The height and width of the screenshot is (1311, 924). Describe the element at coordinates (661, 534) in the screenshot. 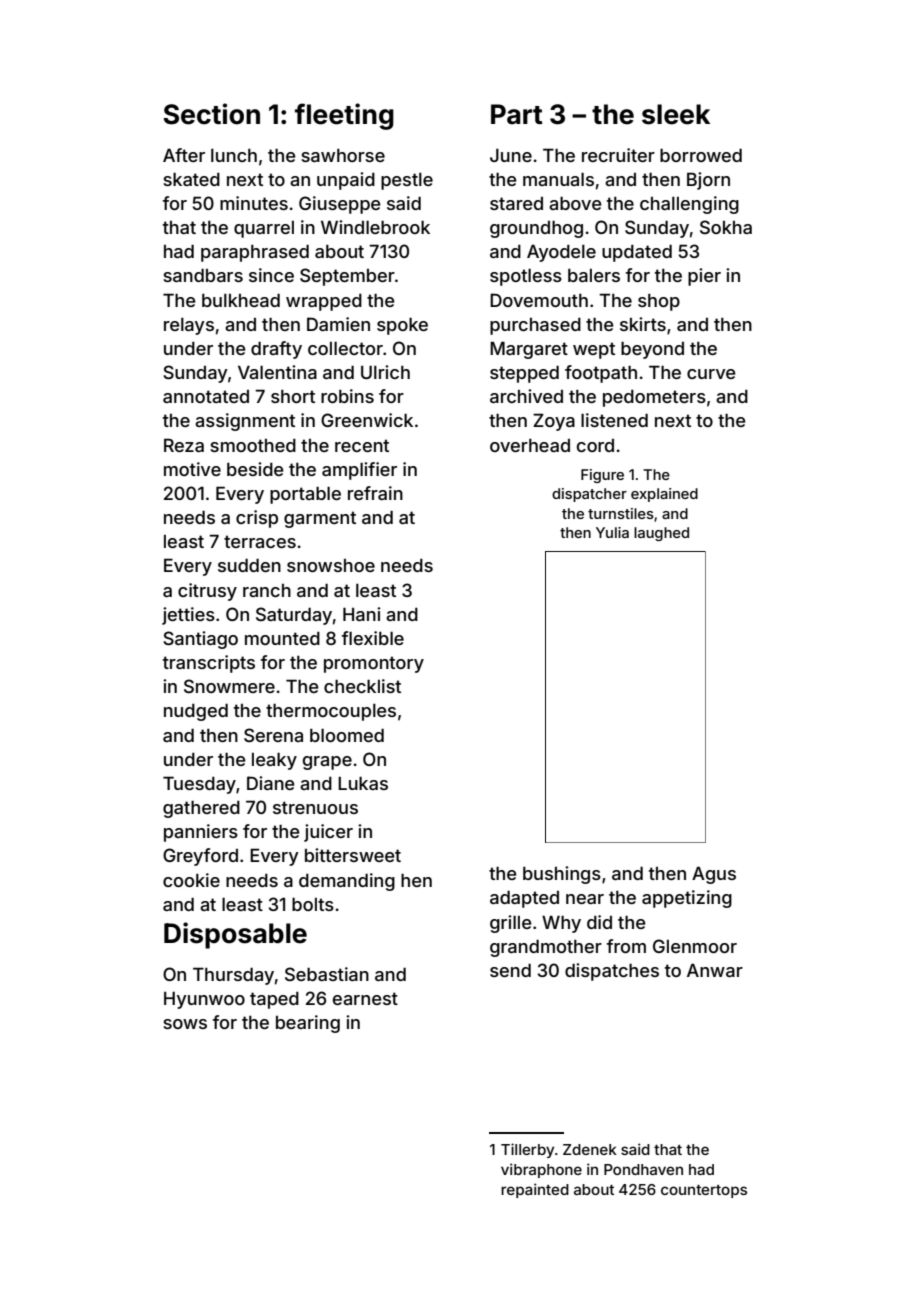

I see `laughed` at that location.
